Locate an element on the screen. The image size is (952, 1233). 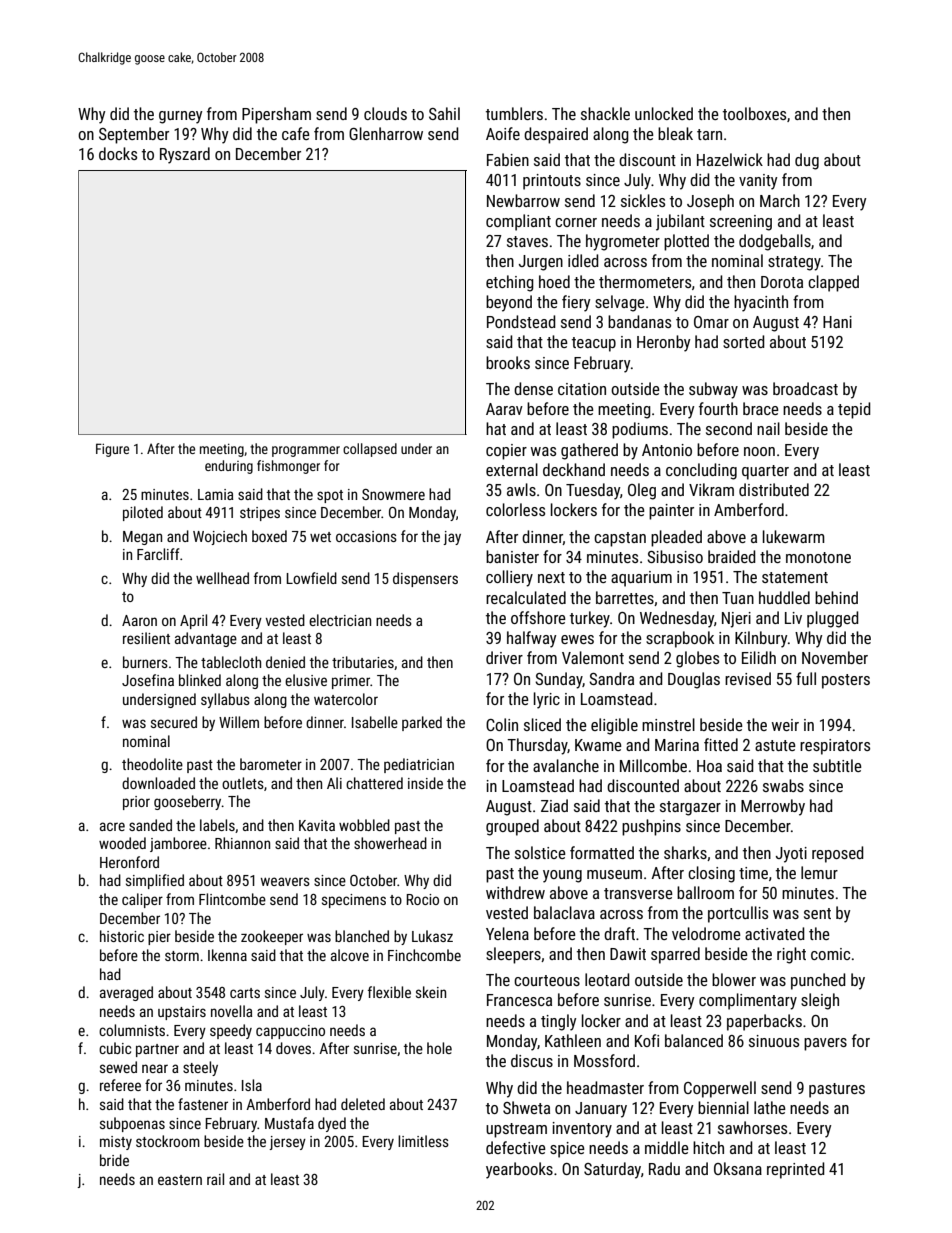
time is located at coordinates (753, 873).
